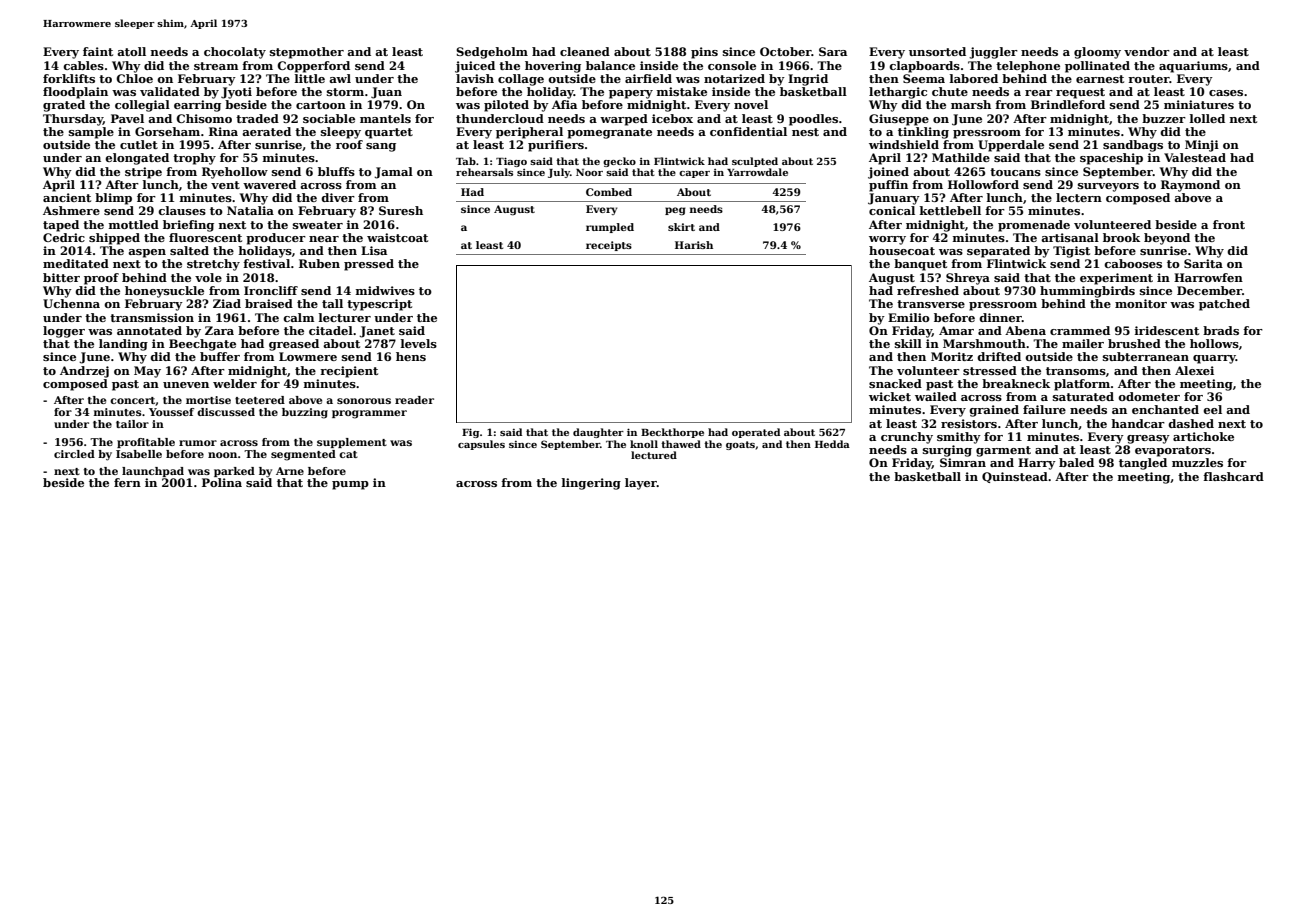  Describe the element at coordinates (235, 53) in the screenshot. I see `chocolaty` at that location.
